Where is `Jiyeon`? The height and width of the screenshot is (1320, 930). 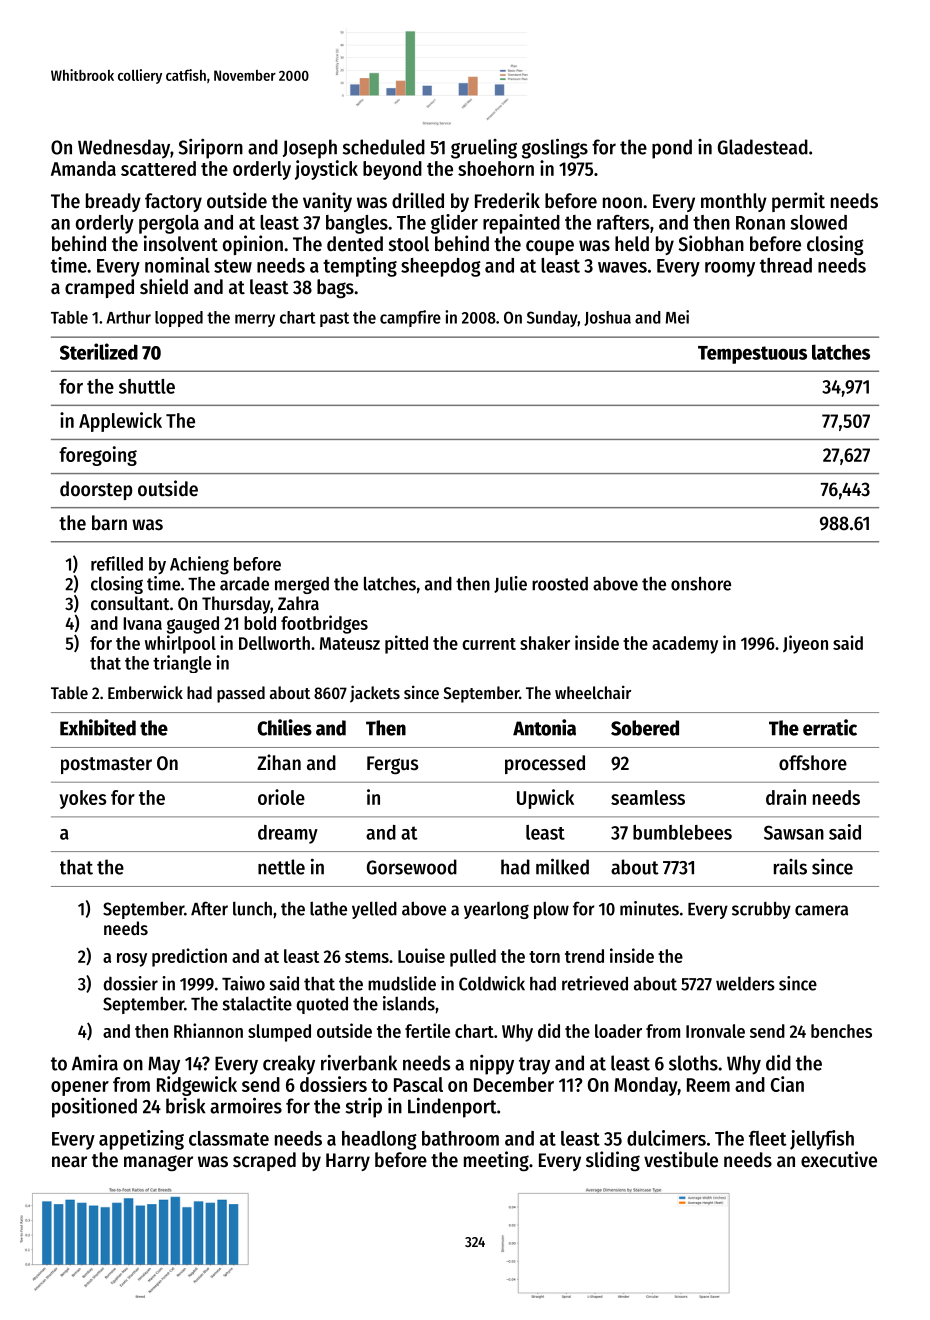 Jiyeon is located at coordinates (805, 644).
